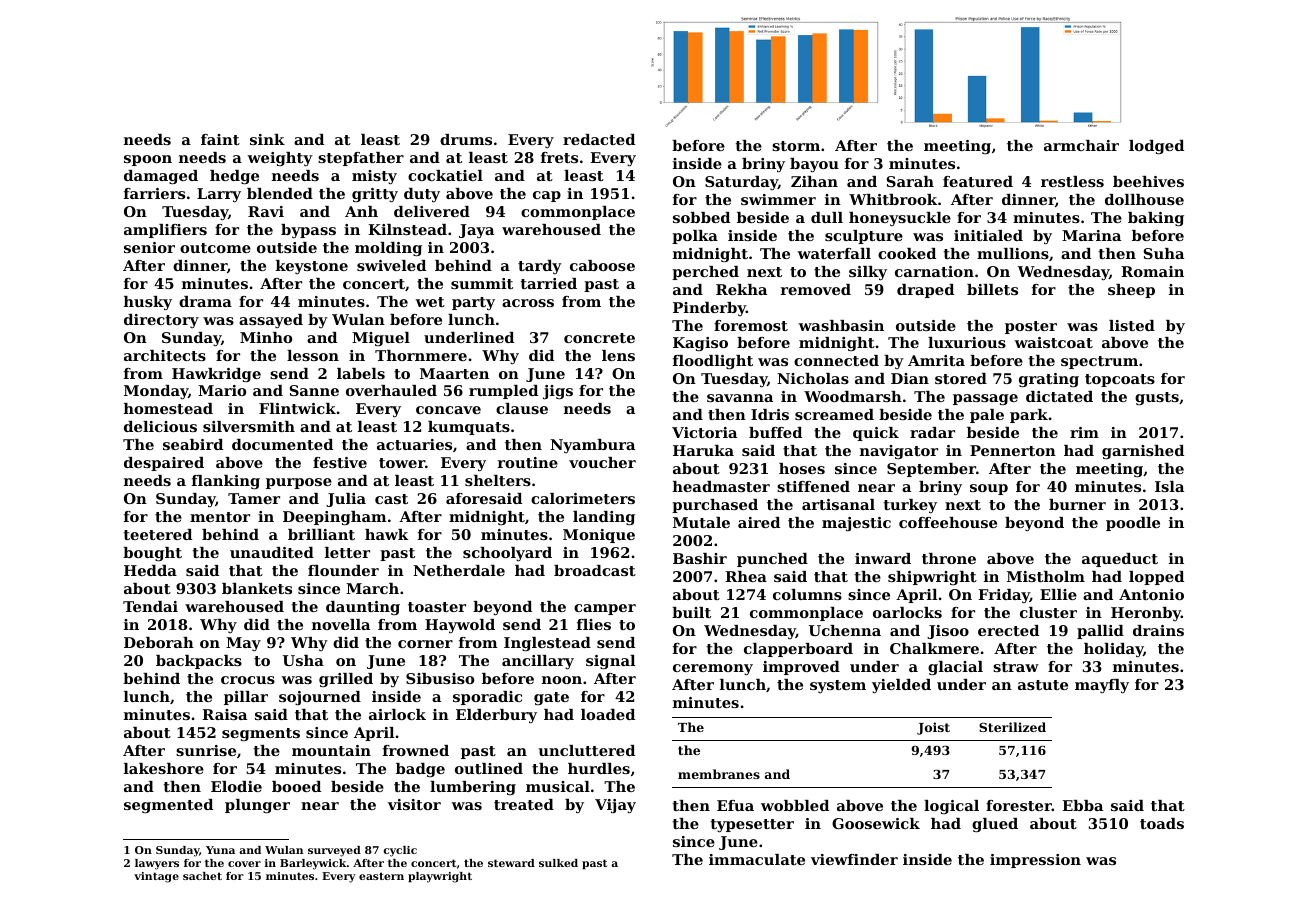 The width and height of the document is (1308, 924). What do you see at coordinates (856, 524) in the document?
I see `majestic` at bounding box center [856, 524].
